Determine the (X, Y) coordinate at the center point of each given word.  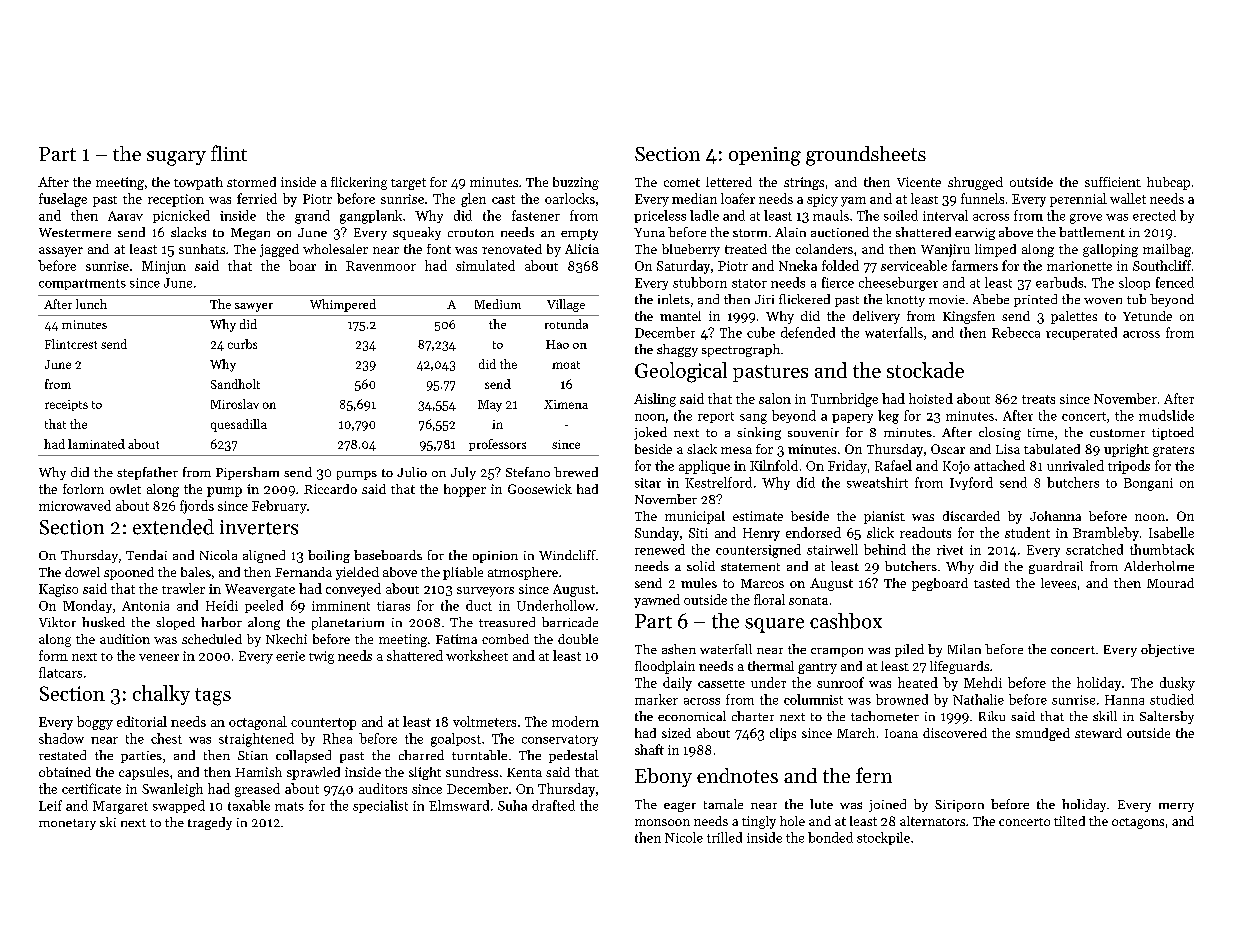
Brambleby (1106, 534)
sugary (176, 158)
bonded (830, 837)
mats (289, 806)
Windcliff (567, 555)
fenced (1175, 282)
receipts (66, 405)
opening (765, 156)
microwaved (75, 505)
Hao (557, 344)
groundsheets (866, 156)
